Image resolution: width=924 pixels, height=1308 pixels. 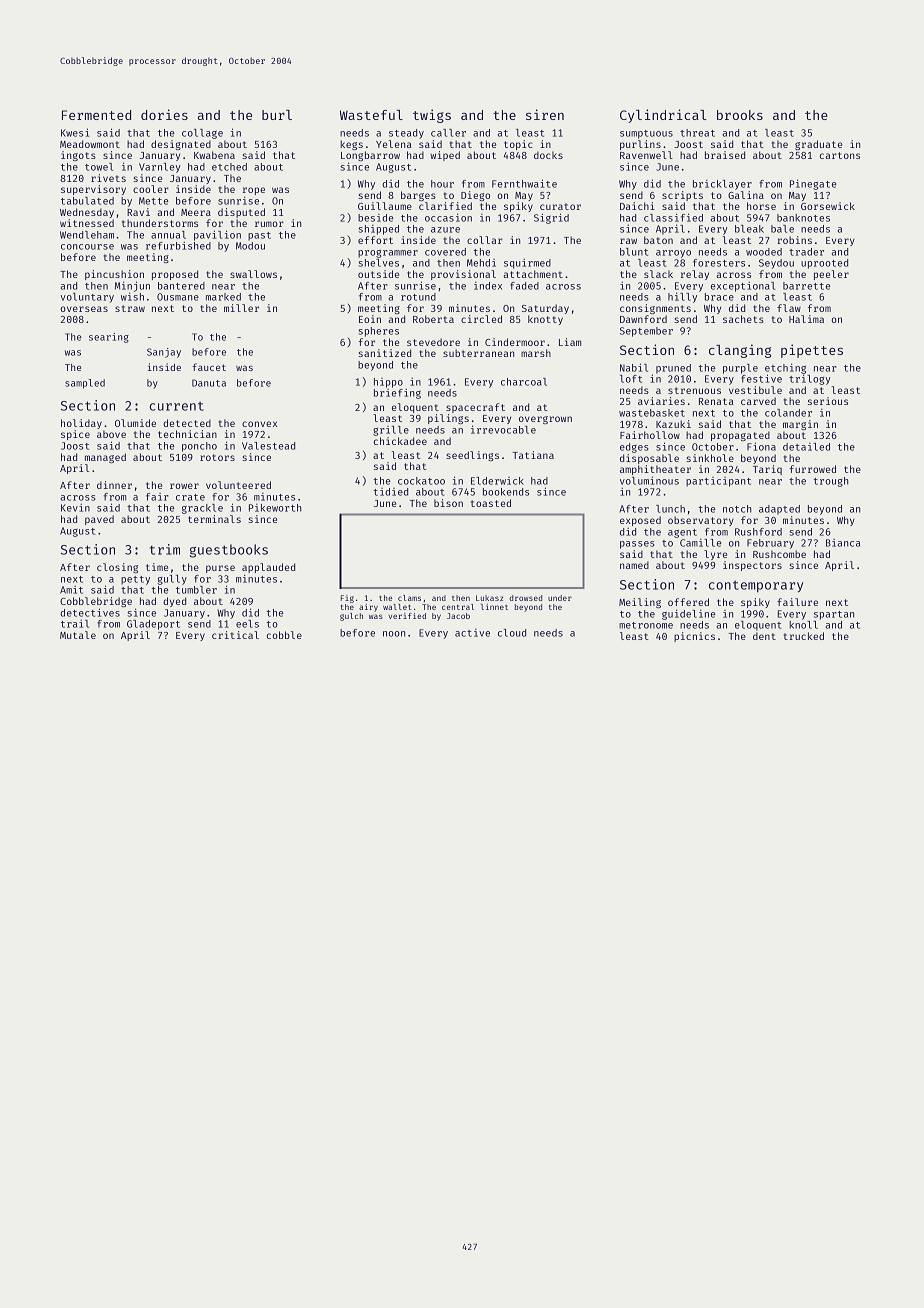 What do you see at coordinates (71, 590) in the screenshot?
I see `Amit` at bounding box center [71, 590].
